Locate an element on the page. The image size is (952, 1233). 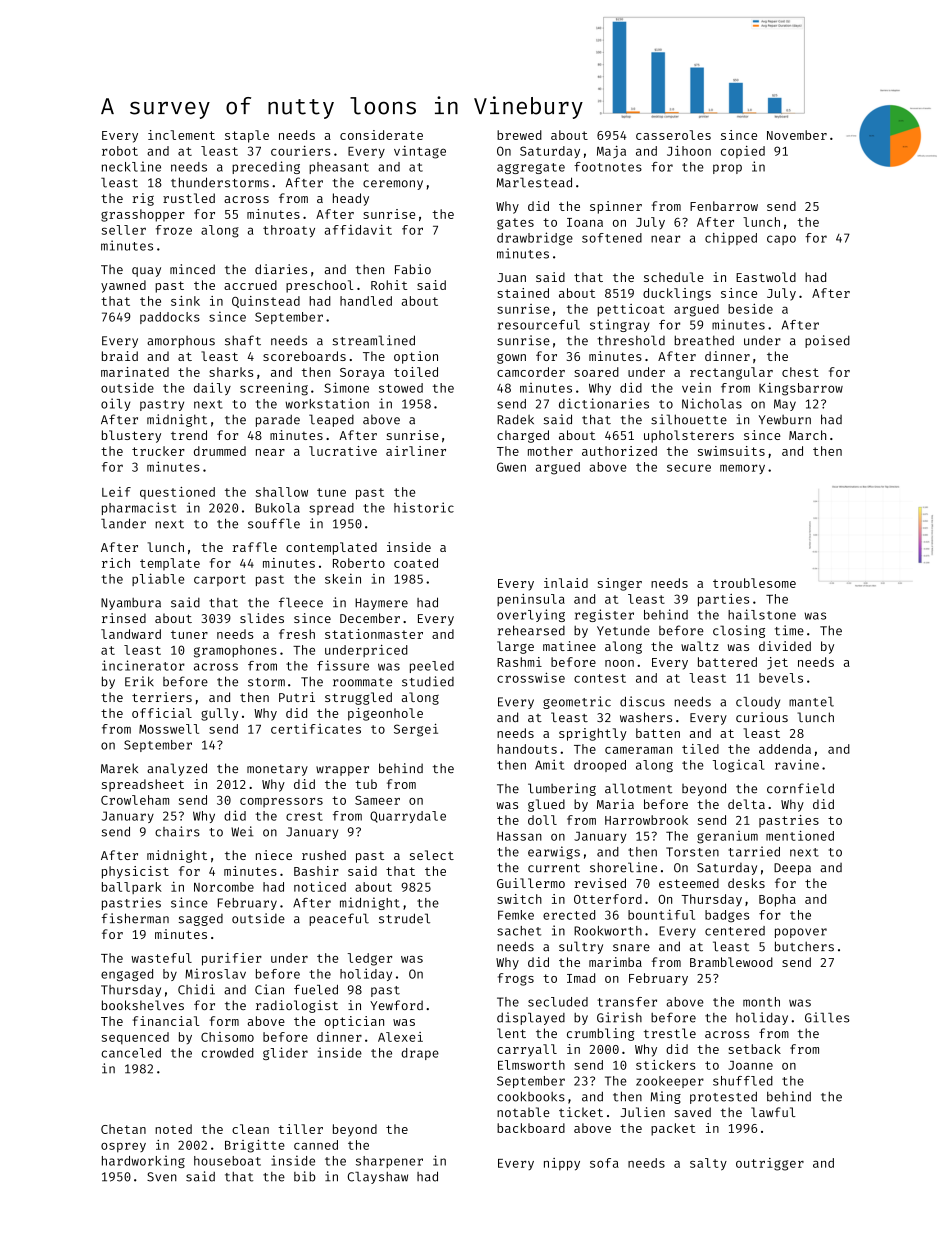
scoreboards is located at coordinates (304, 356).
